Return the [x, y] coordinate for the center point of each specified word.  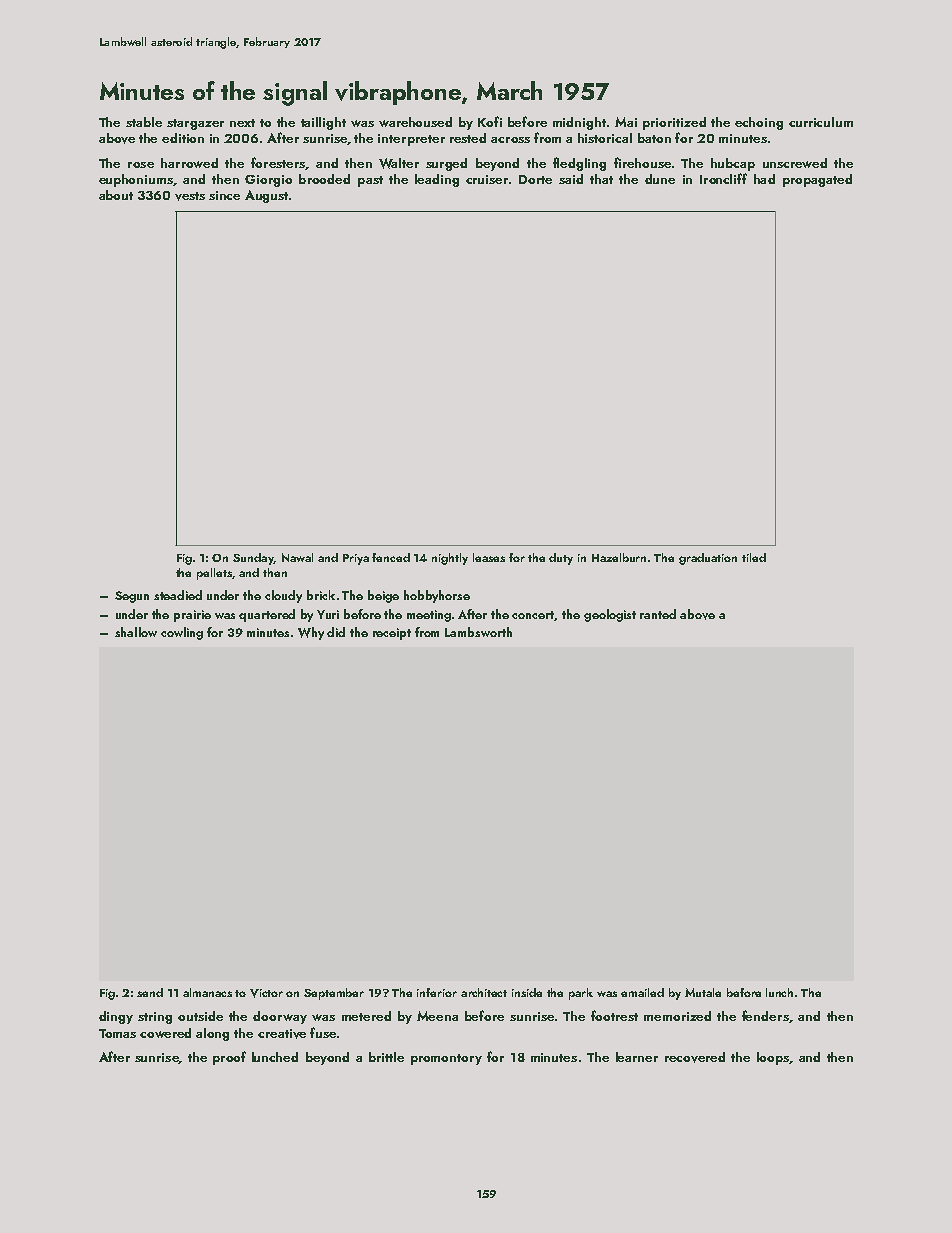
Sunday [253, 559]
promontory [446, 1059]
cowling [182, 633]
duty [561, 559]
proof [229, 1058]
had [764, 179]
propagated [817, 180]
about [116, 195]
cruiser [487, 179]
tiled [754, 557]
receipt [392, 634]
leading [437, 180]
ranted [658, 614]
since [224, 195]
